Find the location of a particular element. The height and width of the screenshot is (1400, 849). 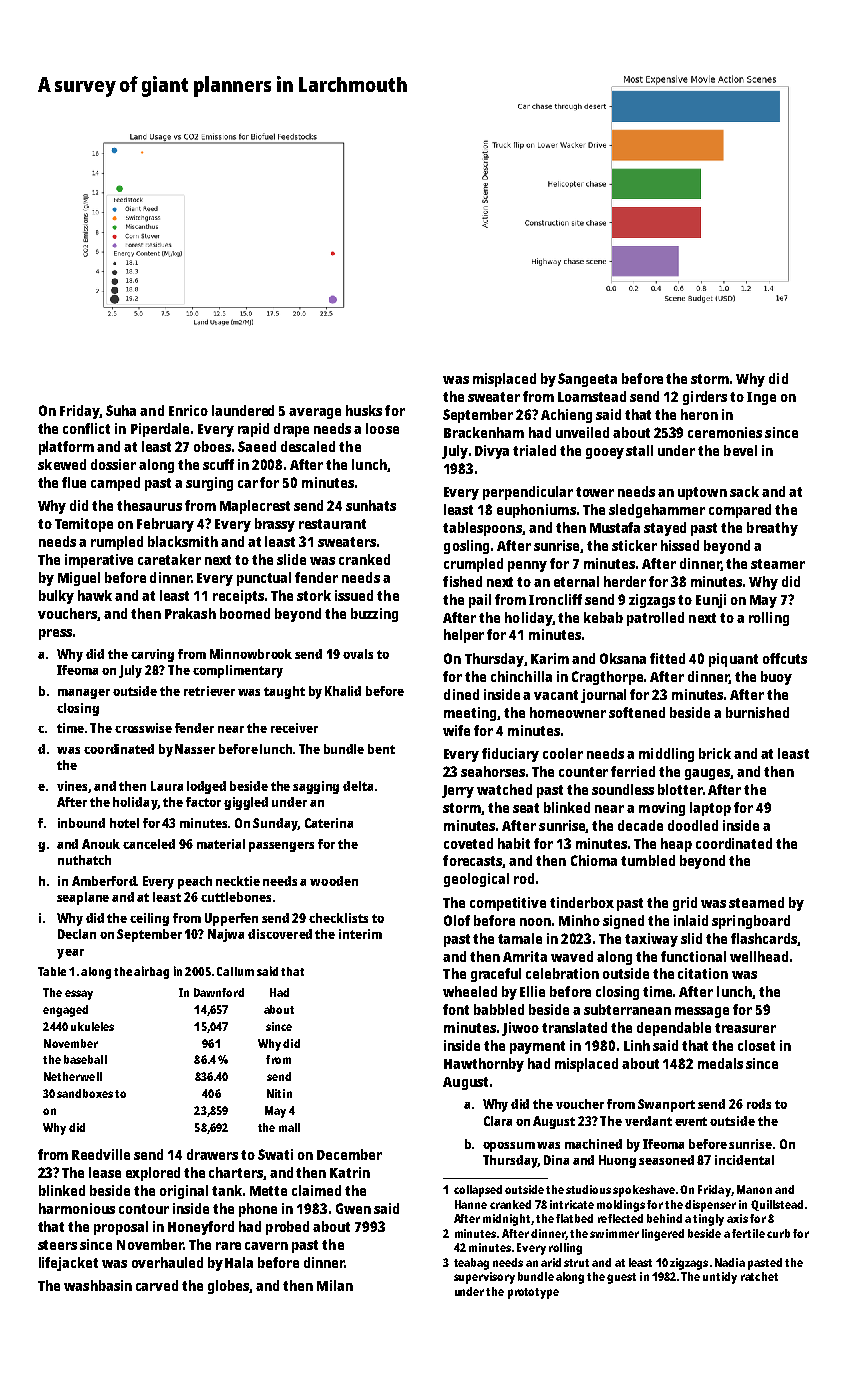

surging is located at coordinates (209, 484).
